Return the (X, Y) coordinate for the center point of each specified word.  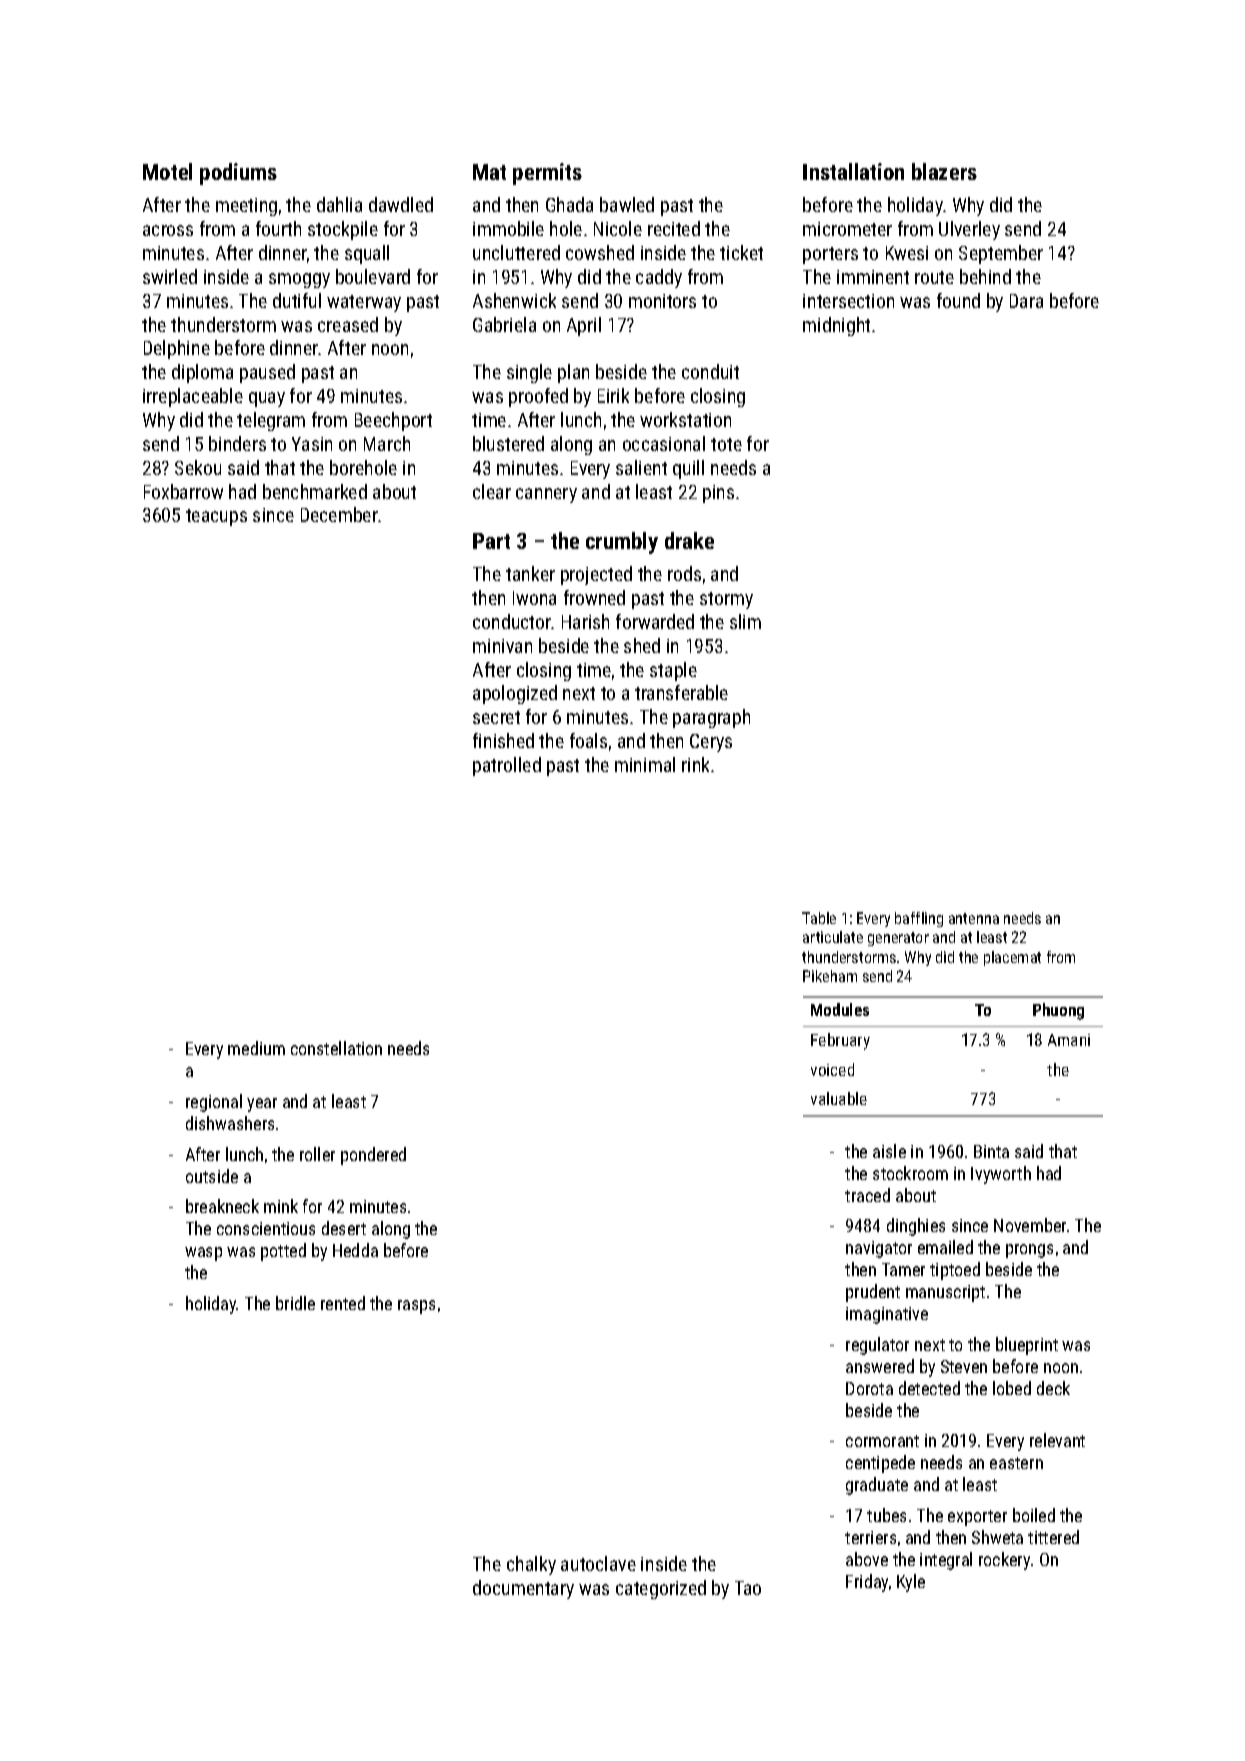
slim (745, 621)
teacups (216, 517)
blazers (944, 171)
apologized (515, 694)
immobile (508, 228)
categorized (661, 1589)
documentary (523, 1589)
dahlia (339, 204)
